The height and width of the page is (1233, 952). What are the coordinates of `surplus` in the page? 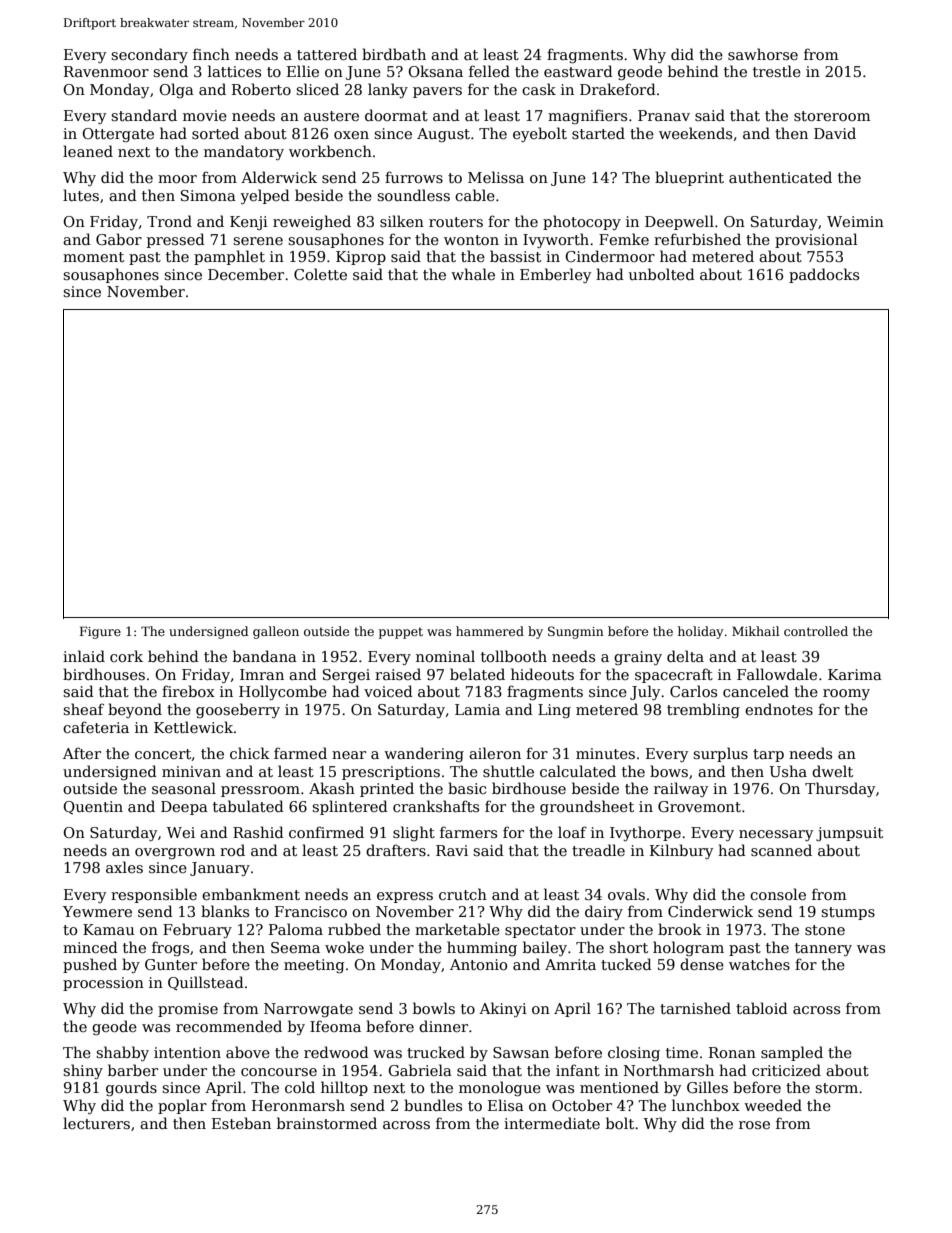 It's located at (720, 754).
